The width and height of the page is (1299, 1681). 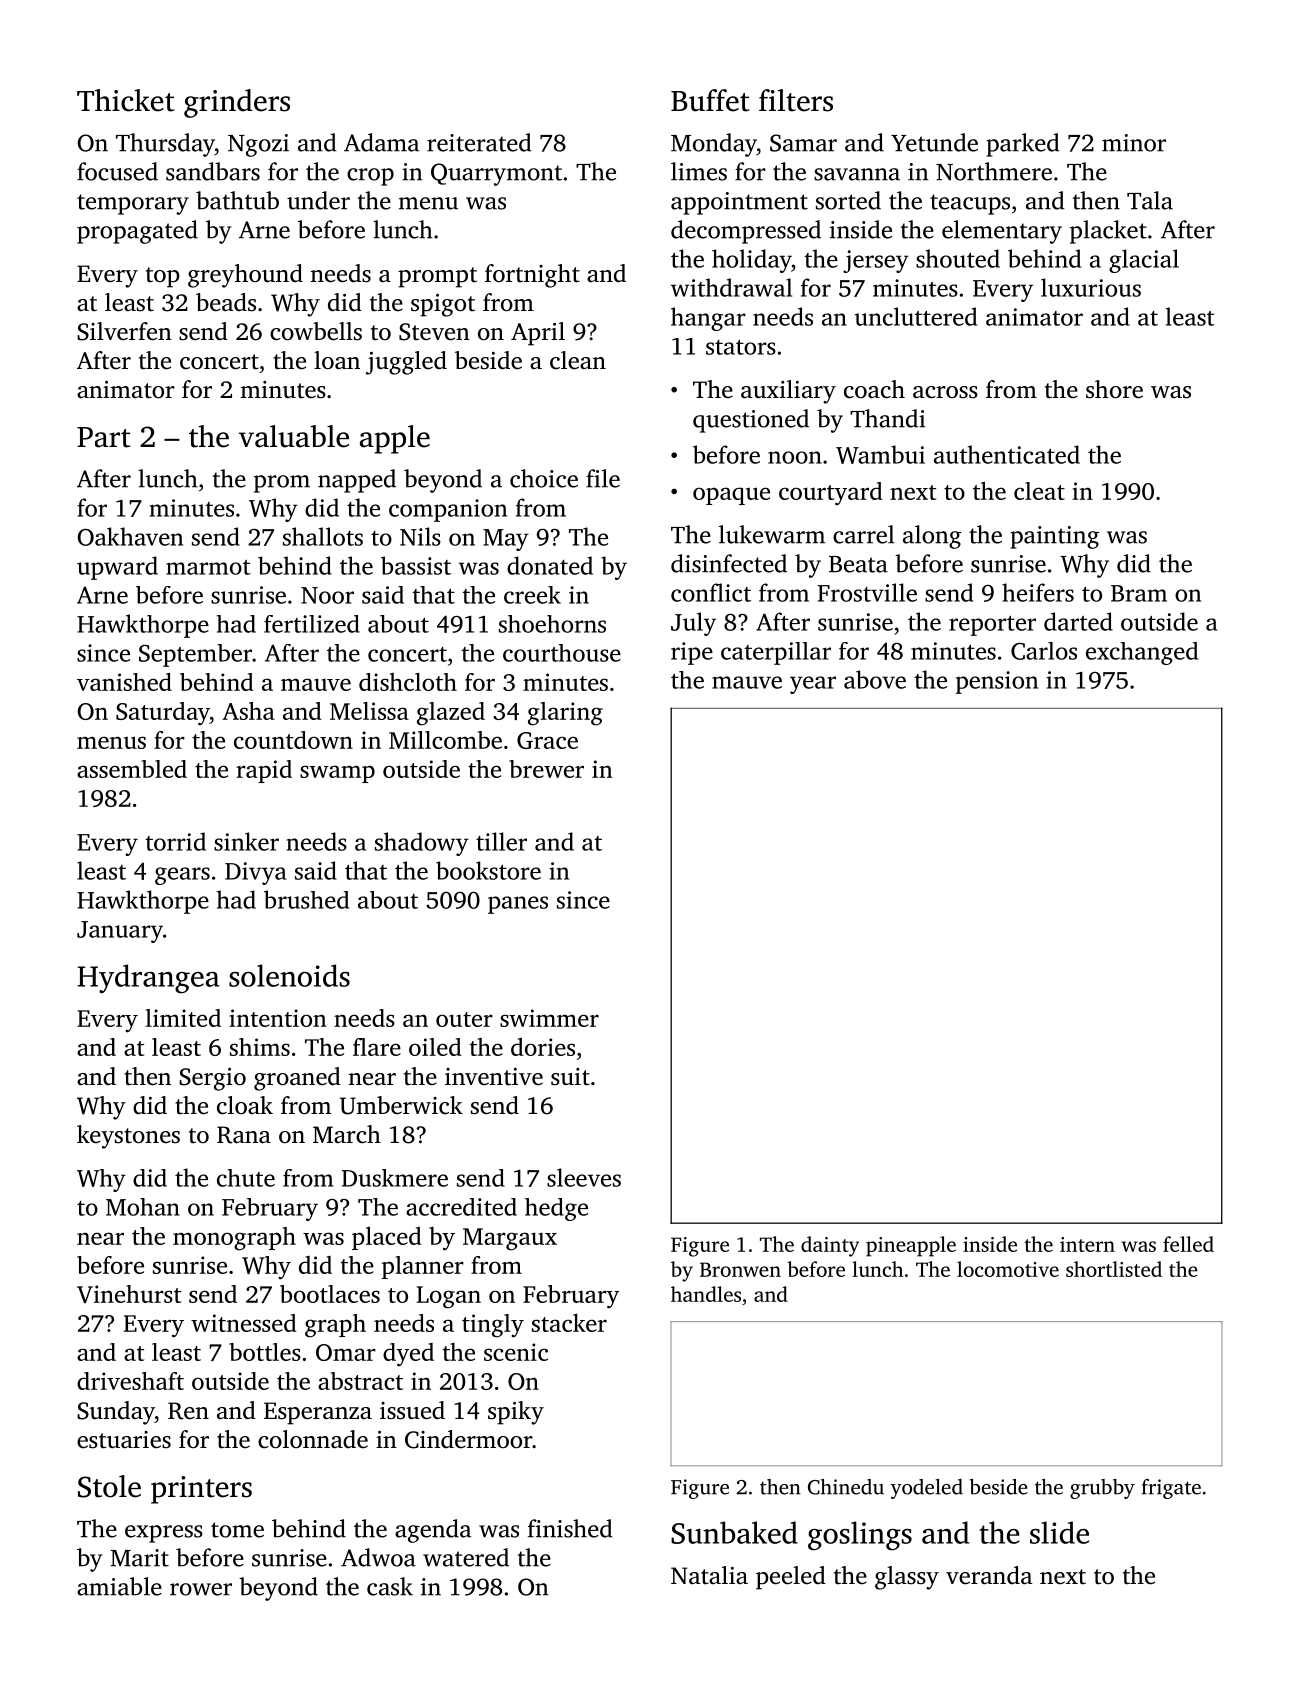 What do you see at coordinates (1059, 1532) in the page?
I see `slide` at bounding box center [1059, 1532].
